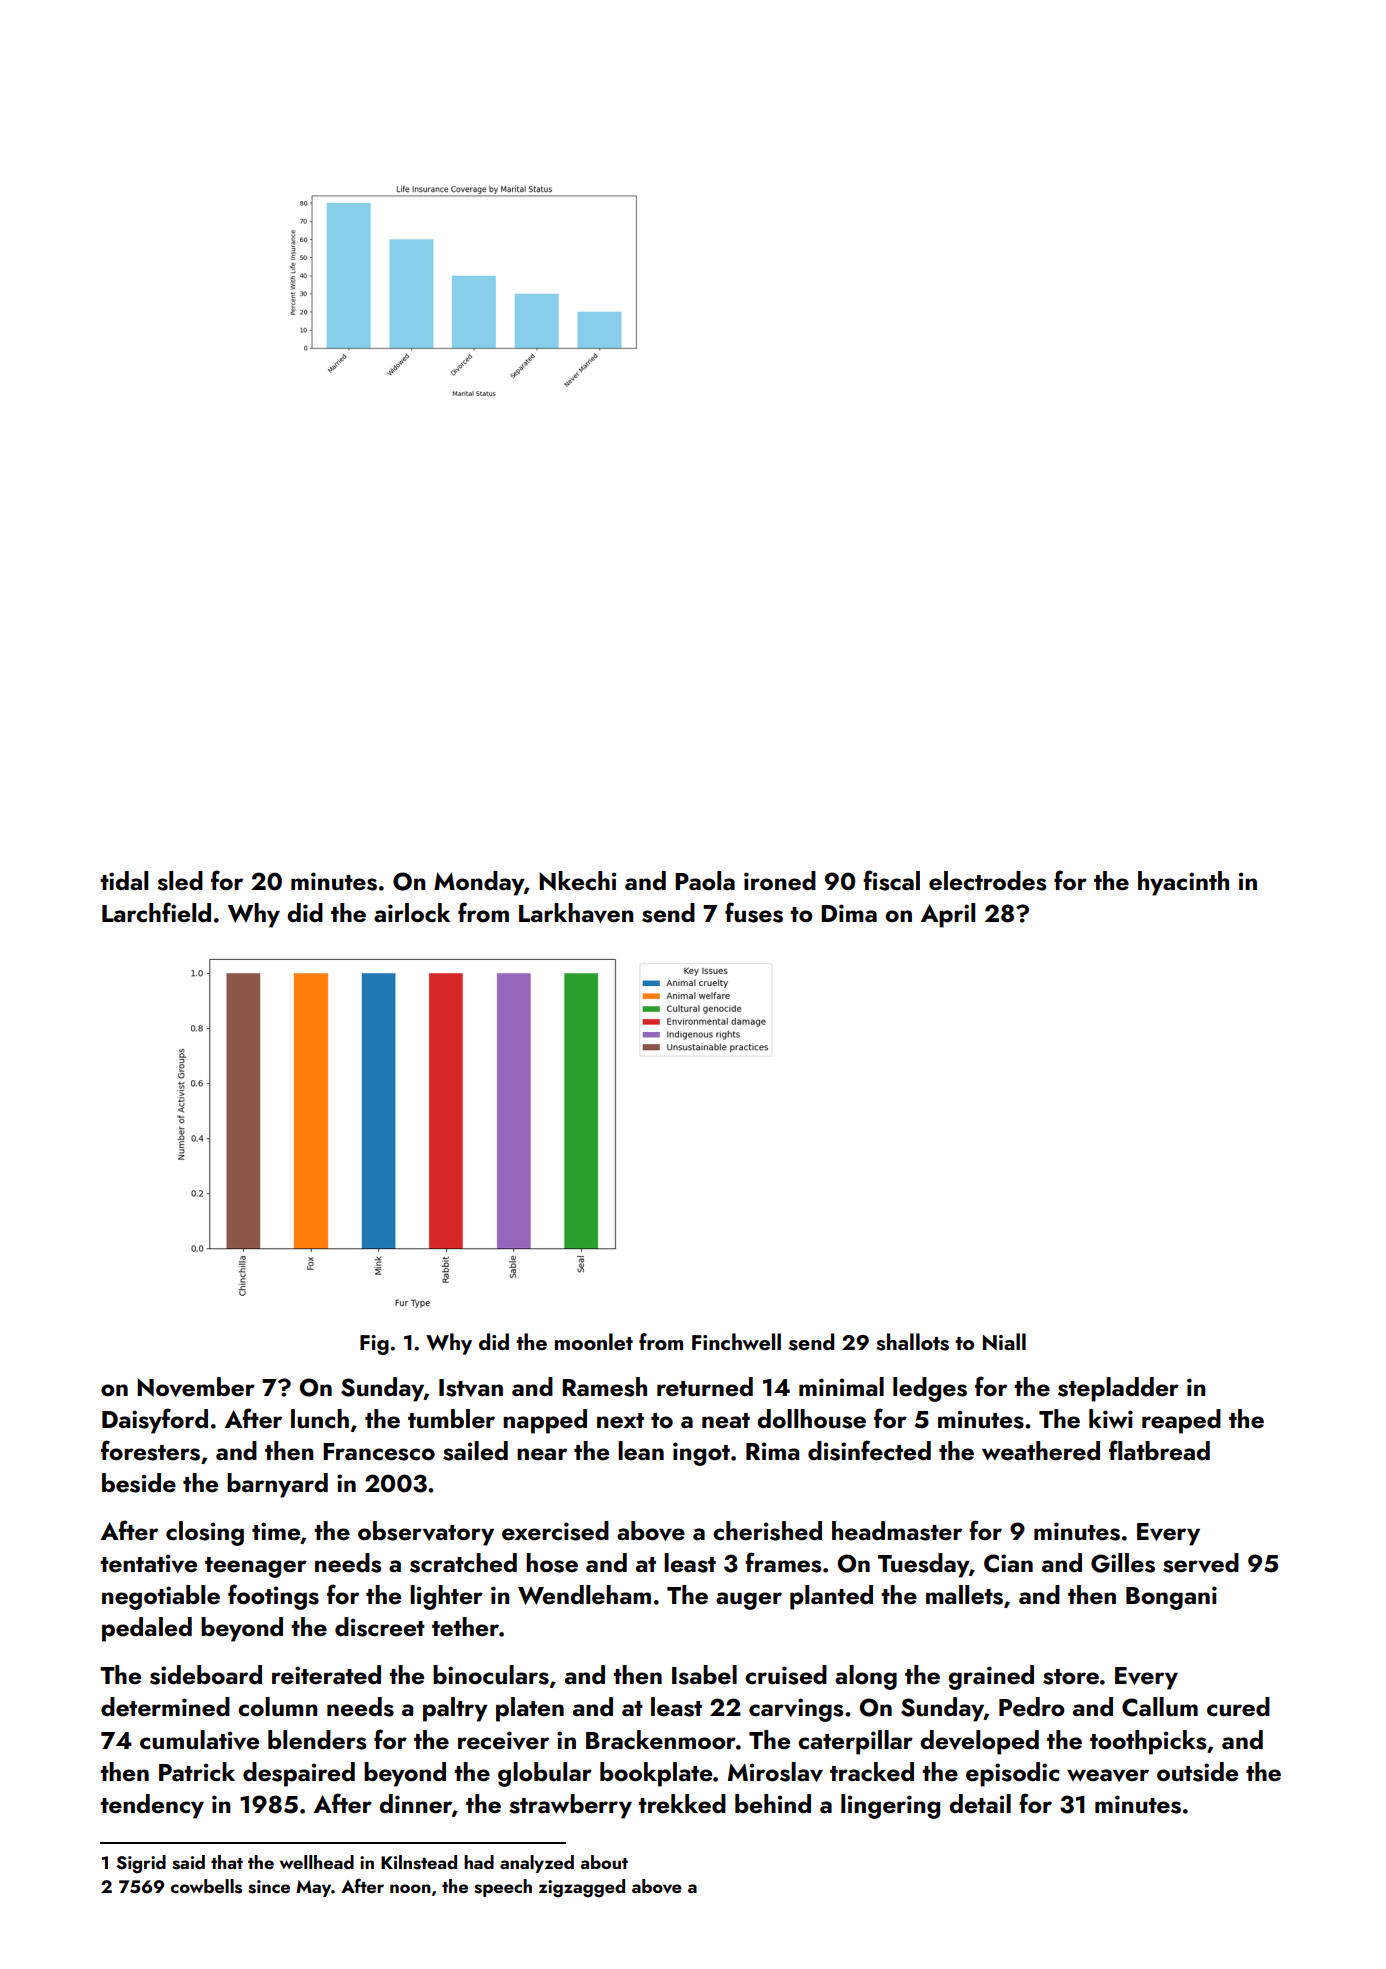  I want to click on cumulative, so click(199, 1740).
